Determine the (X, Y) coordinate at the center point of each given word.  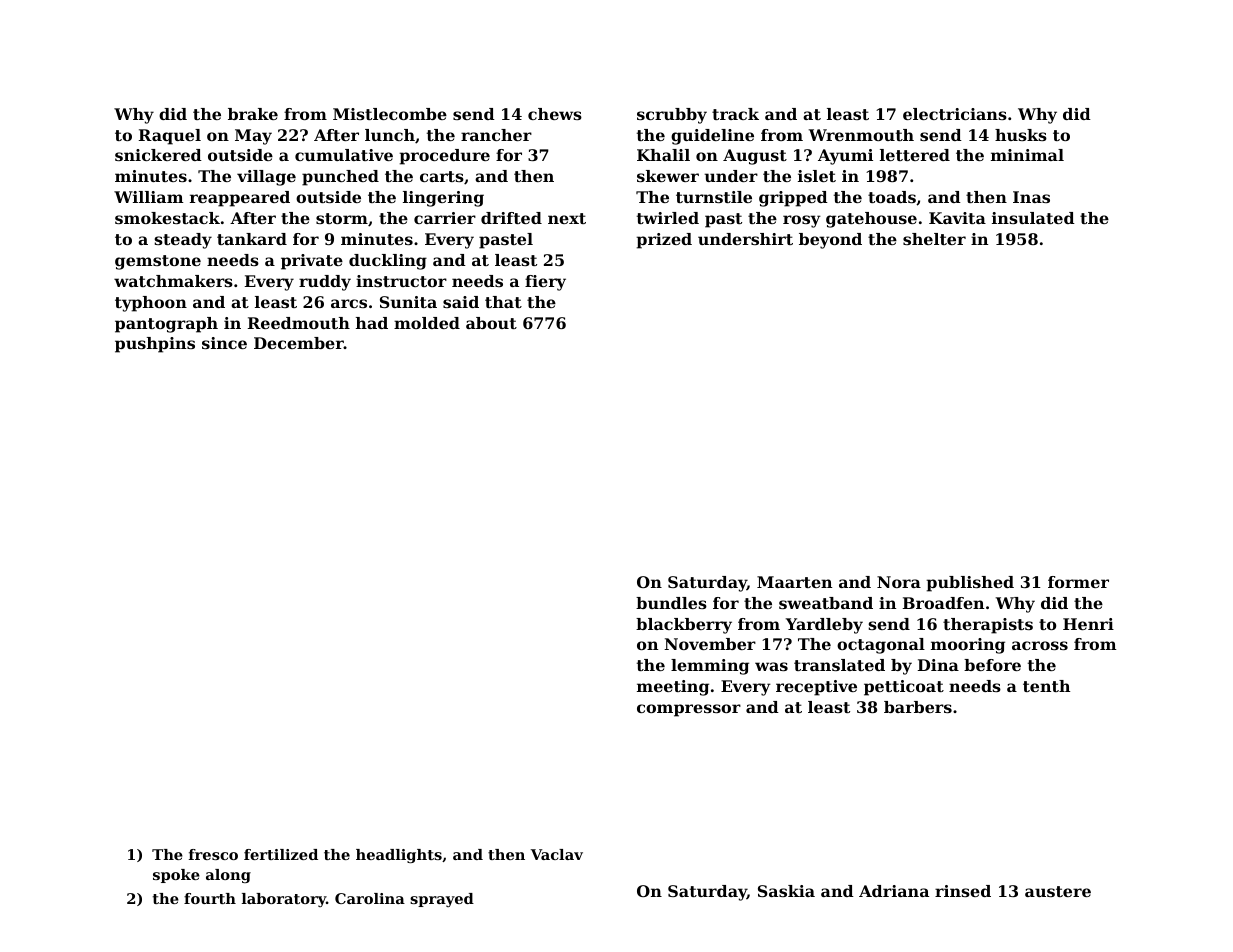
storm (342, 218)
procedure (444, 157)
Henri (1088, 624)
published (970, 584)
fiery (545, 283)
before (992, 665)
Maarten (794, 582)
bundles (671, 603)
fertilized (281, 854)
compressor (689, 710)
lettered (915, 155)
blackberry (684, 626)
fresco (213, 854)
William (149, 197)
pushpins (155, 345)
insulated (1033, 218)
